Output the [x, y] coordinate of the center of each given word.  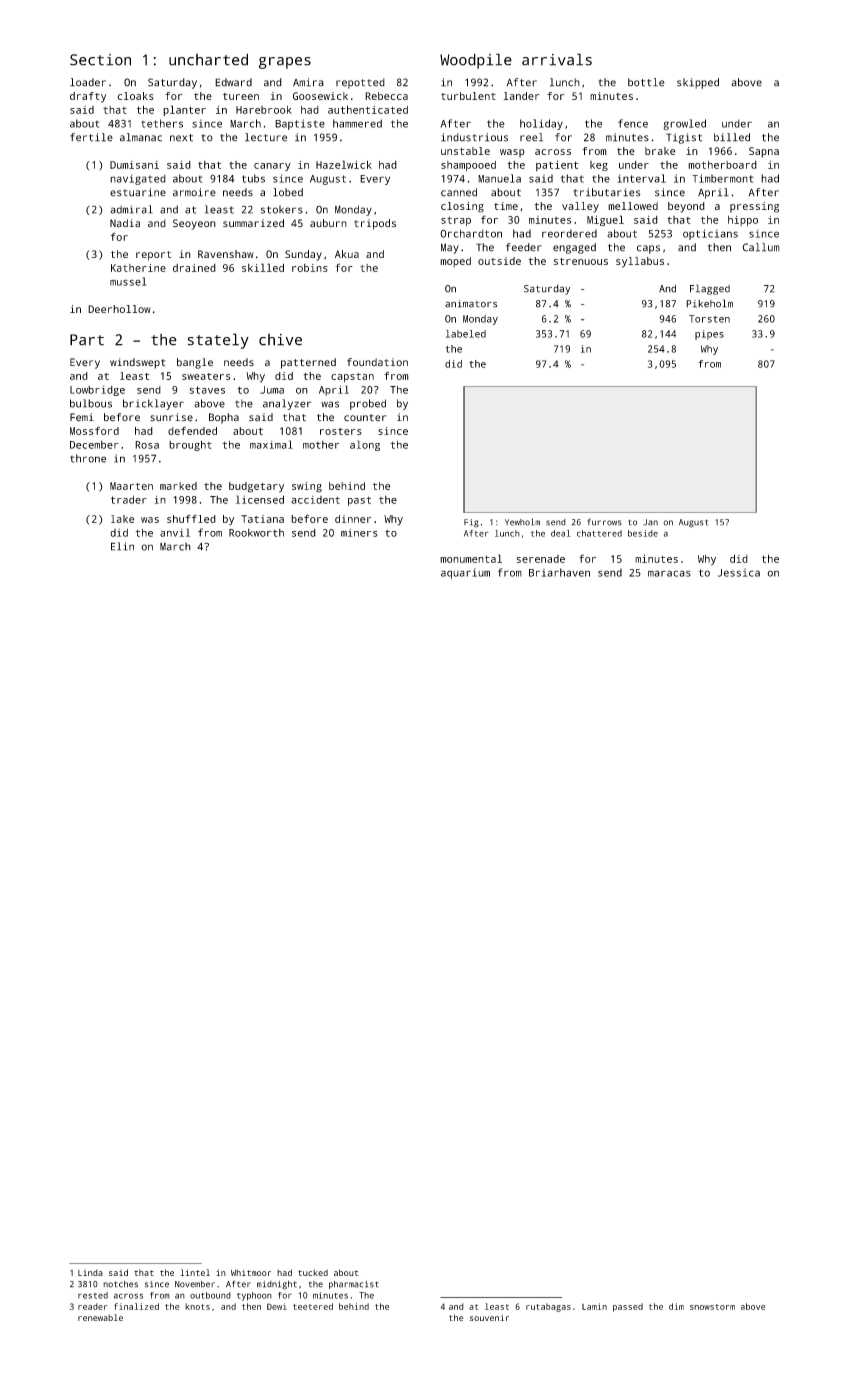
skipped [698, 83]
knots [197, 1306]
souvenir [489, 1317]
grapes [285, 63]
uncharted [208, 59]
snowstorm [712, 1307]
